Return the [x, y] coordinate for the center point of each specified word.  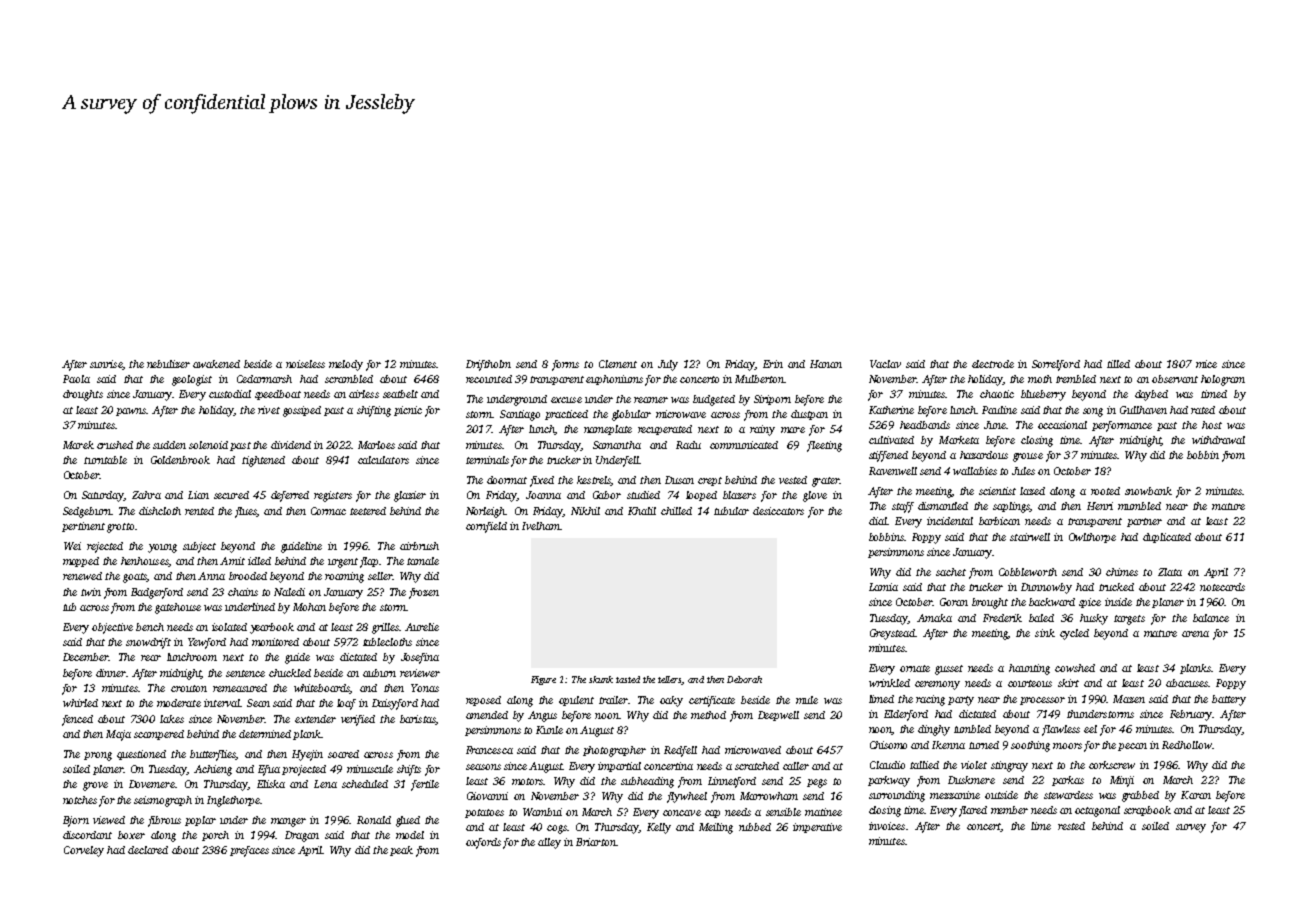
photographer [614, 751]
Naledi [289, 592]
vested [793, 480]
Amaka [934, 618]
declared [148, 850]
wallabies [975, 471]
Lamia [883, 587]
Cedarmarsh [264, 379]
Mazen [1129, 699]
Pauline [999, 410]
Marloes [376, 445]
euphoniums [614, 380]
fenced [77, 720]
